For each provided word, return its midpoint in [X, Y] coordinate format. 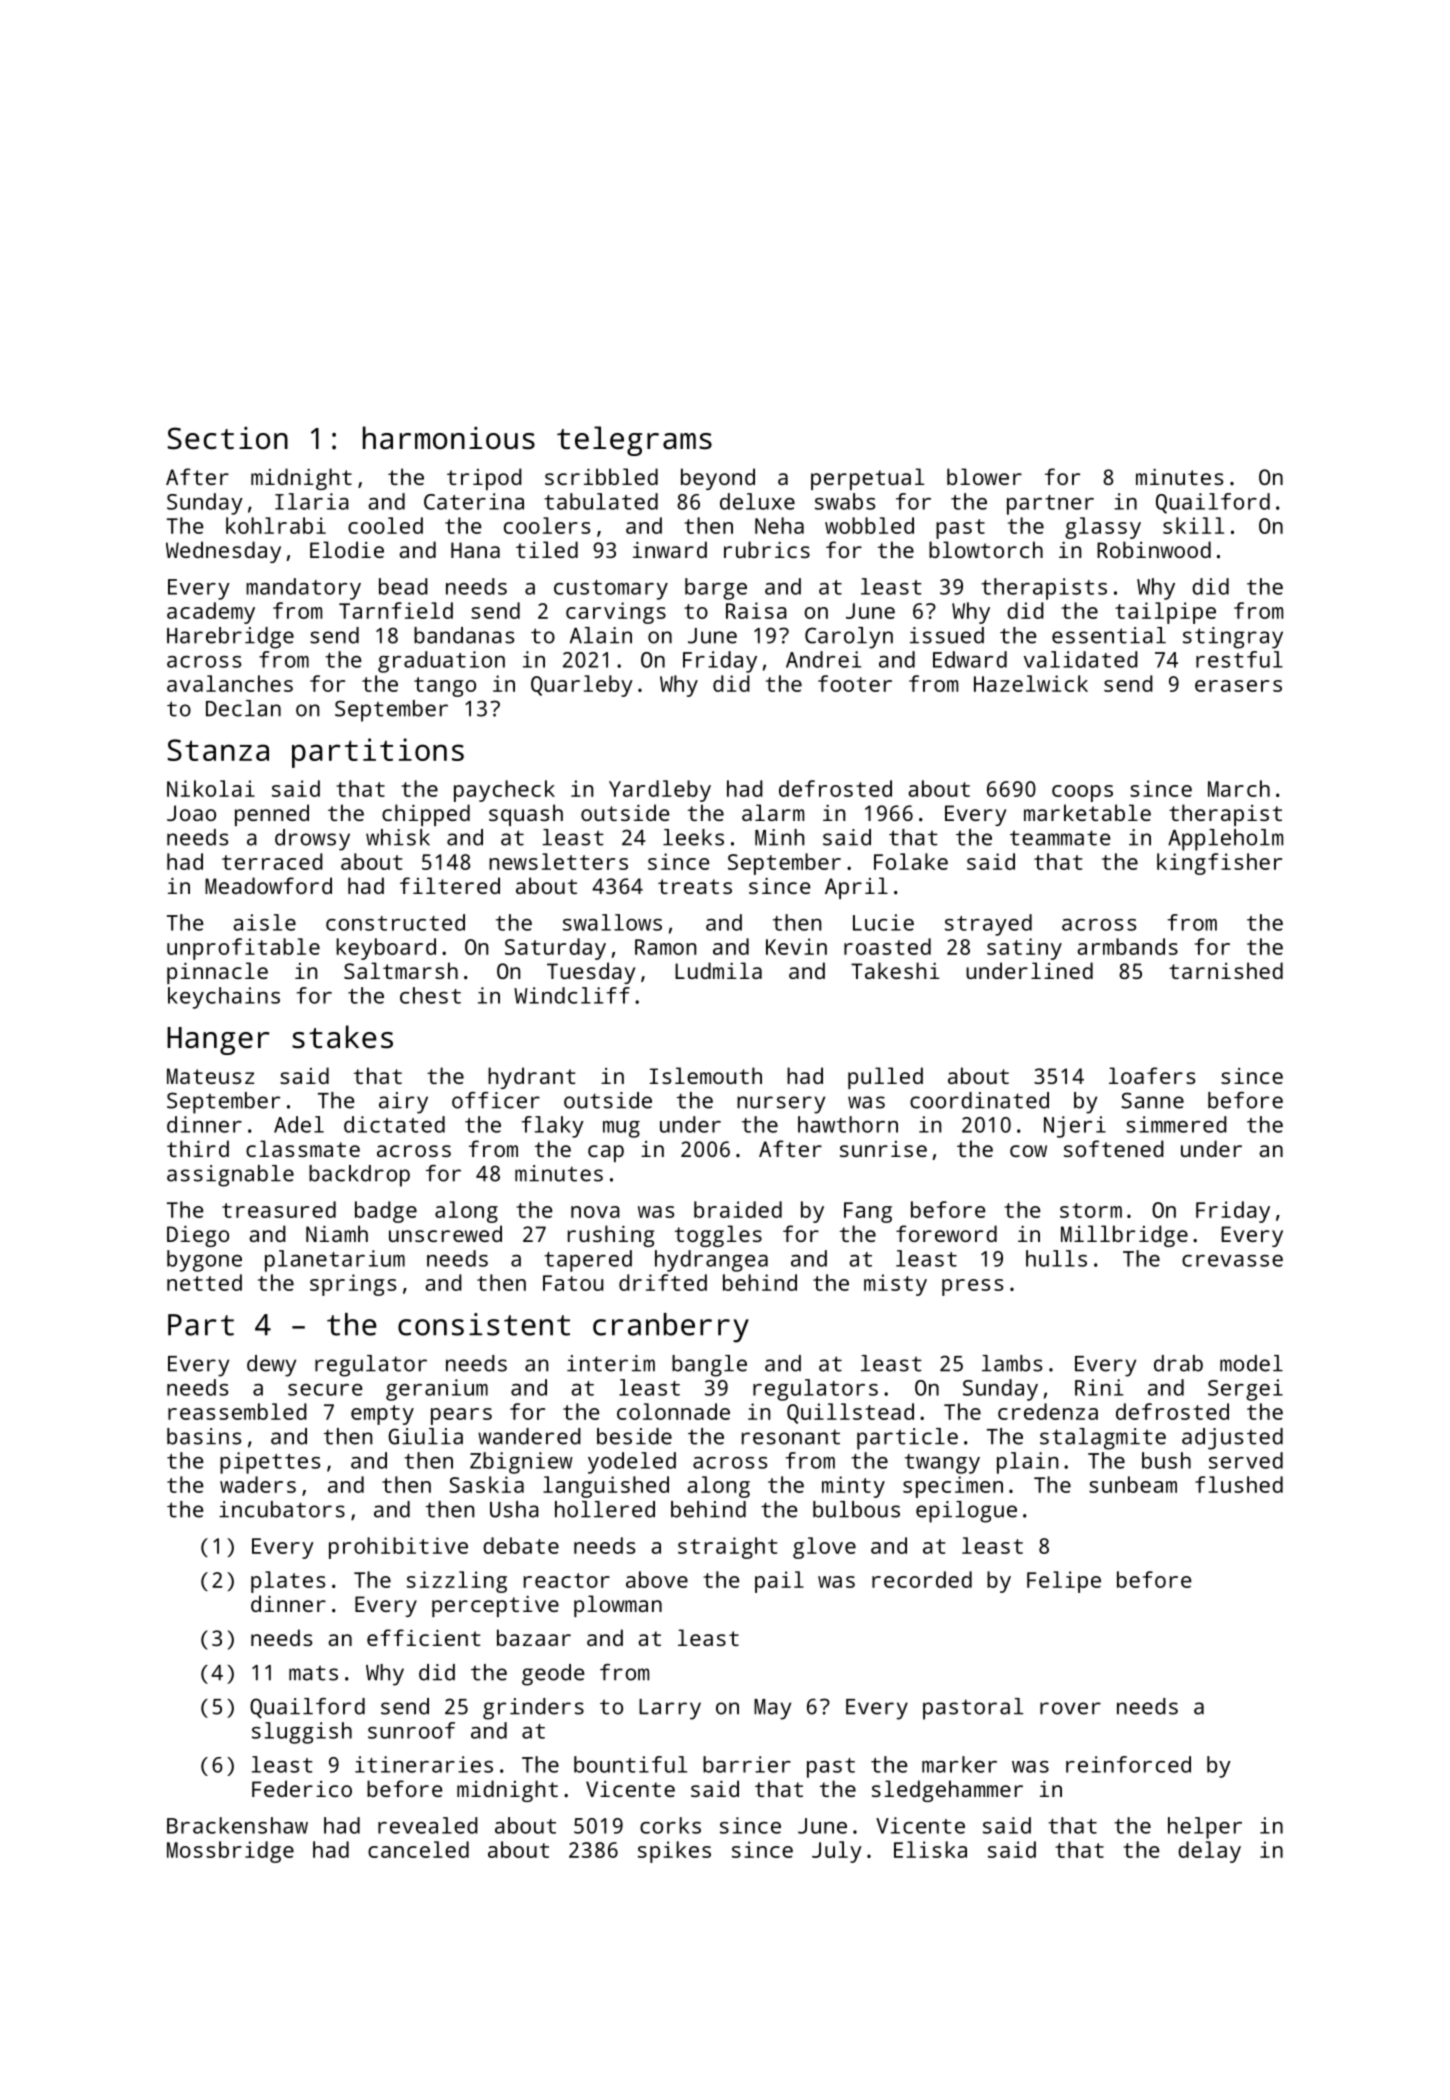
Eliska [930, 1849]
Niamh [337, 1233]
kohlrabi [276, 525]
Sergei [1245, 1390]
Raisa [756, 610]
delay [1209, 1852]
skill [1193, 525]
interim [611, 1363]
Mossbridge [230, 1852]
